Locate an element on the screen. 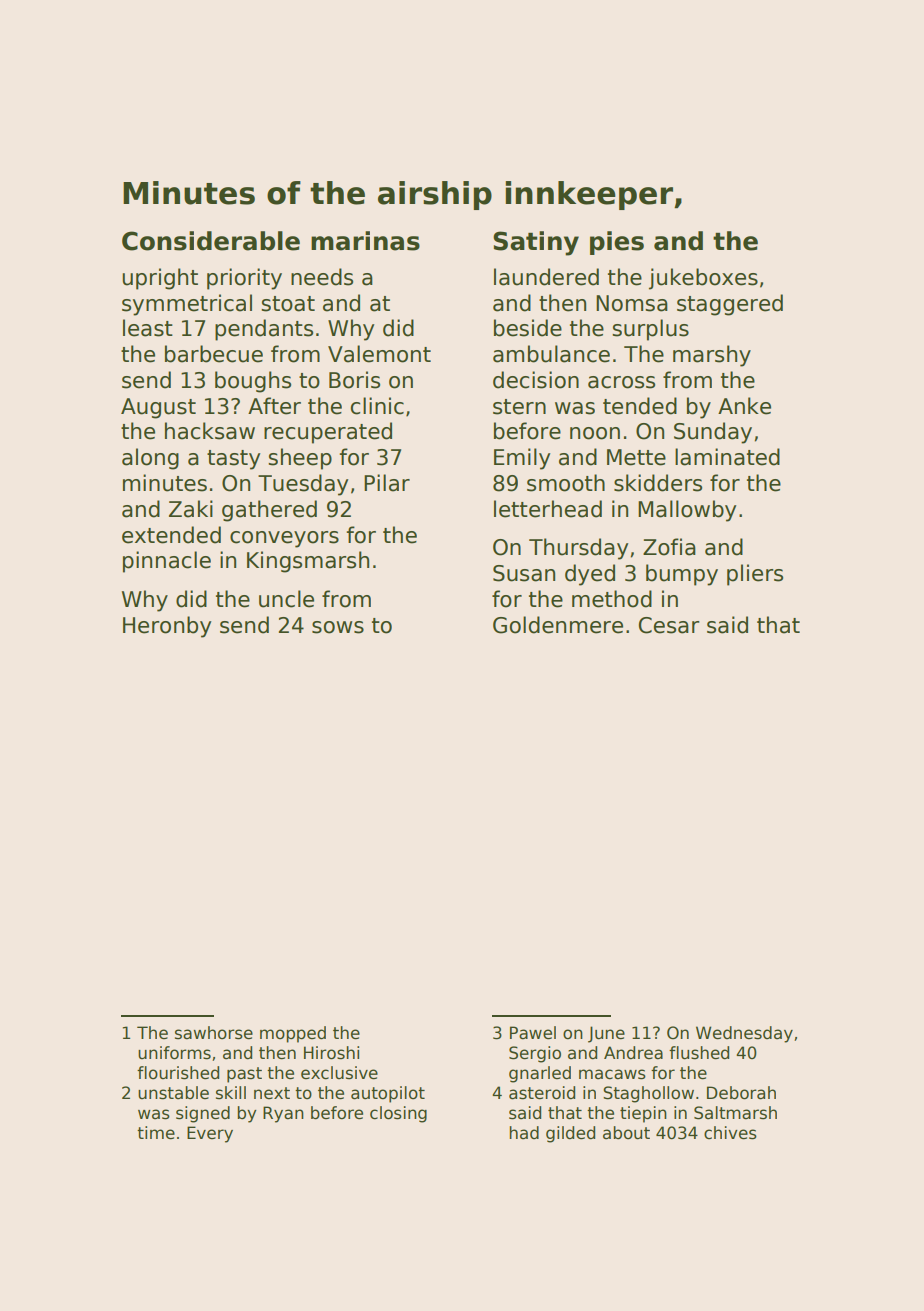 The height and width of the screenshot is (1311, 924). marinas is located at coordinates (365, 241).
